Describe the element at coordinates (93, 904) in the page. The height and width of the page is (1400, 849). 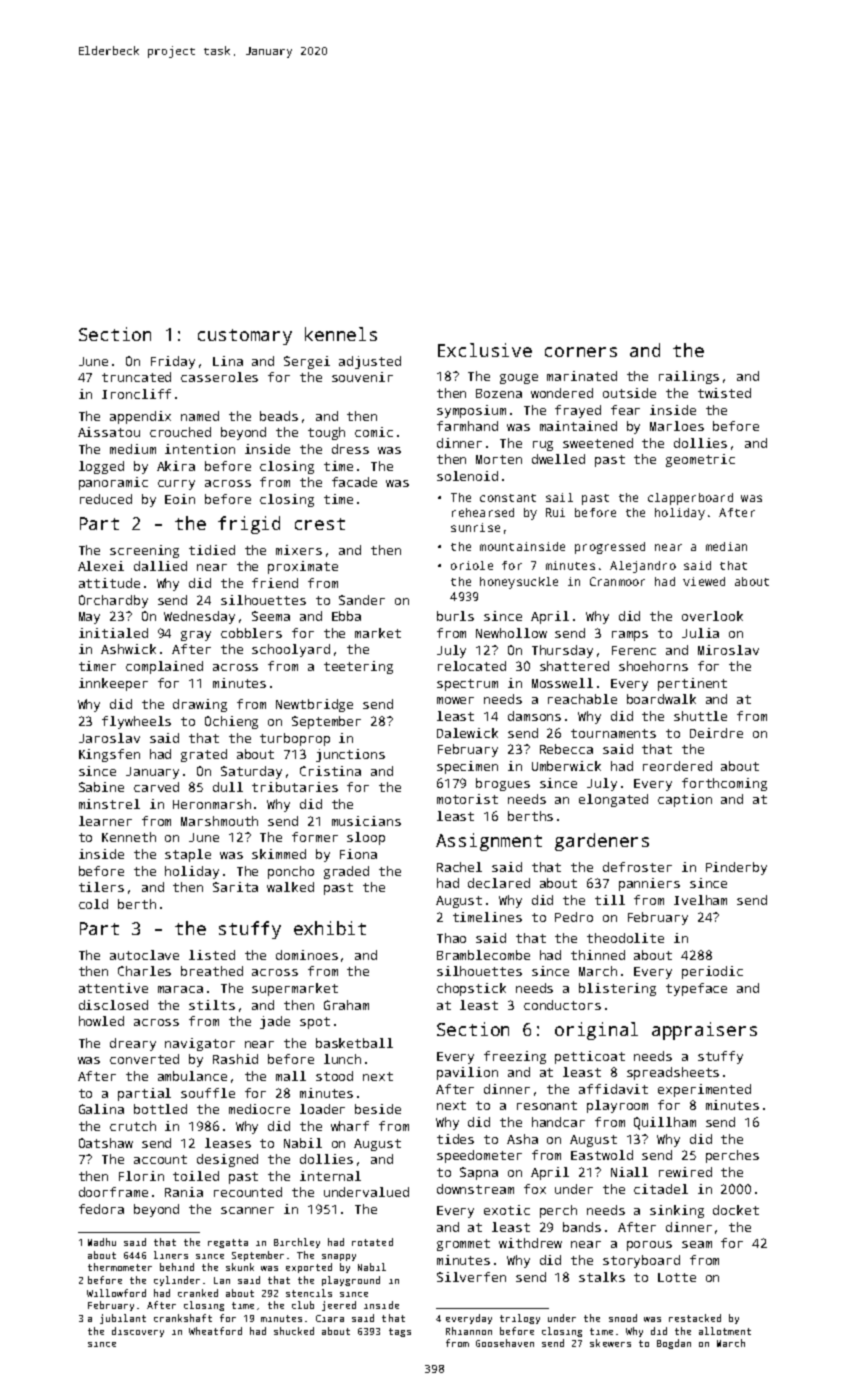
I see `cold` at that location.
